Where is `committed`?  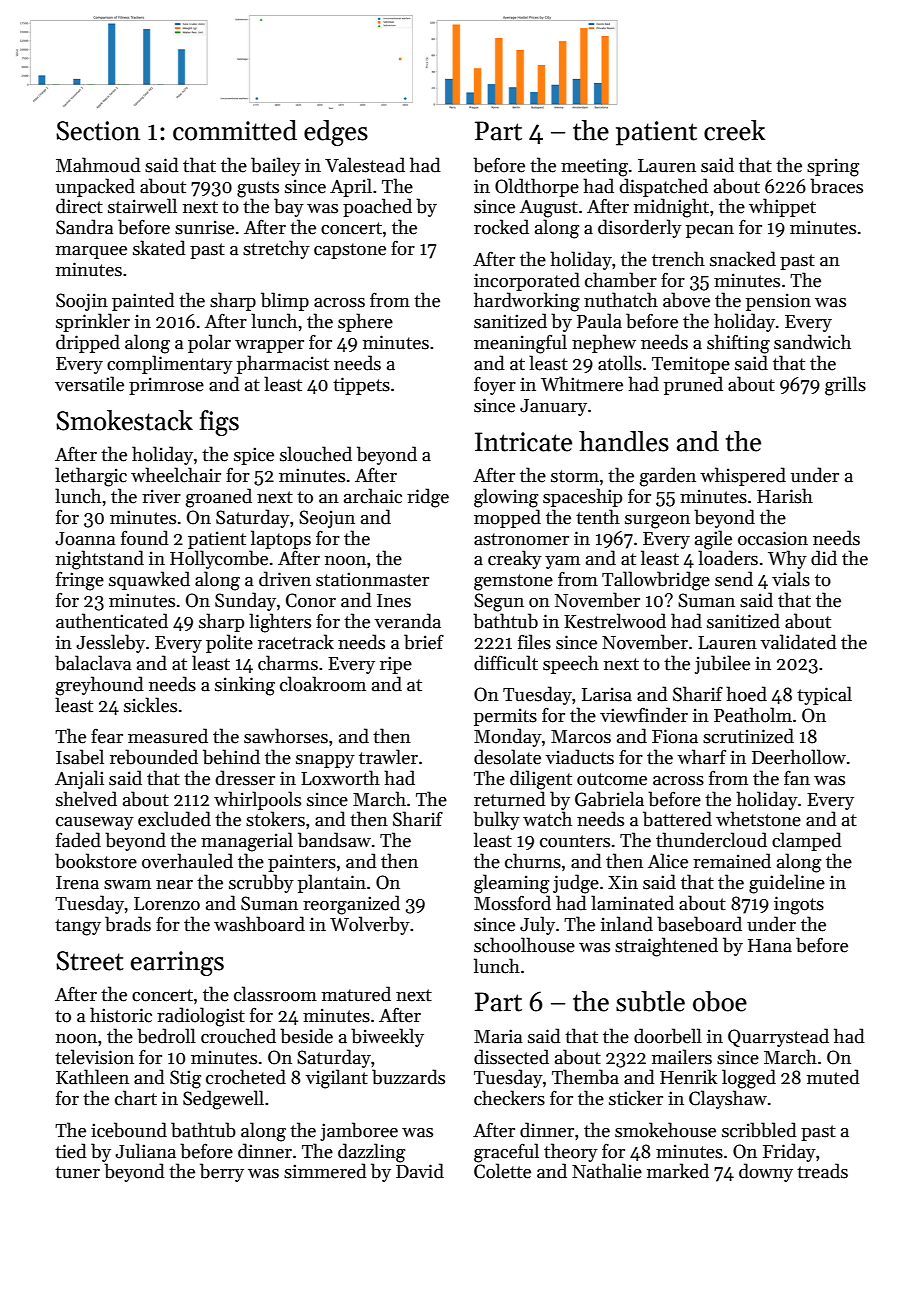
committed is located at coordinates (235, 130).
